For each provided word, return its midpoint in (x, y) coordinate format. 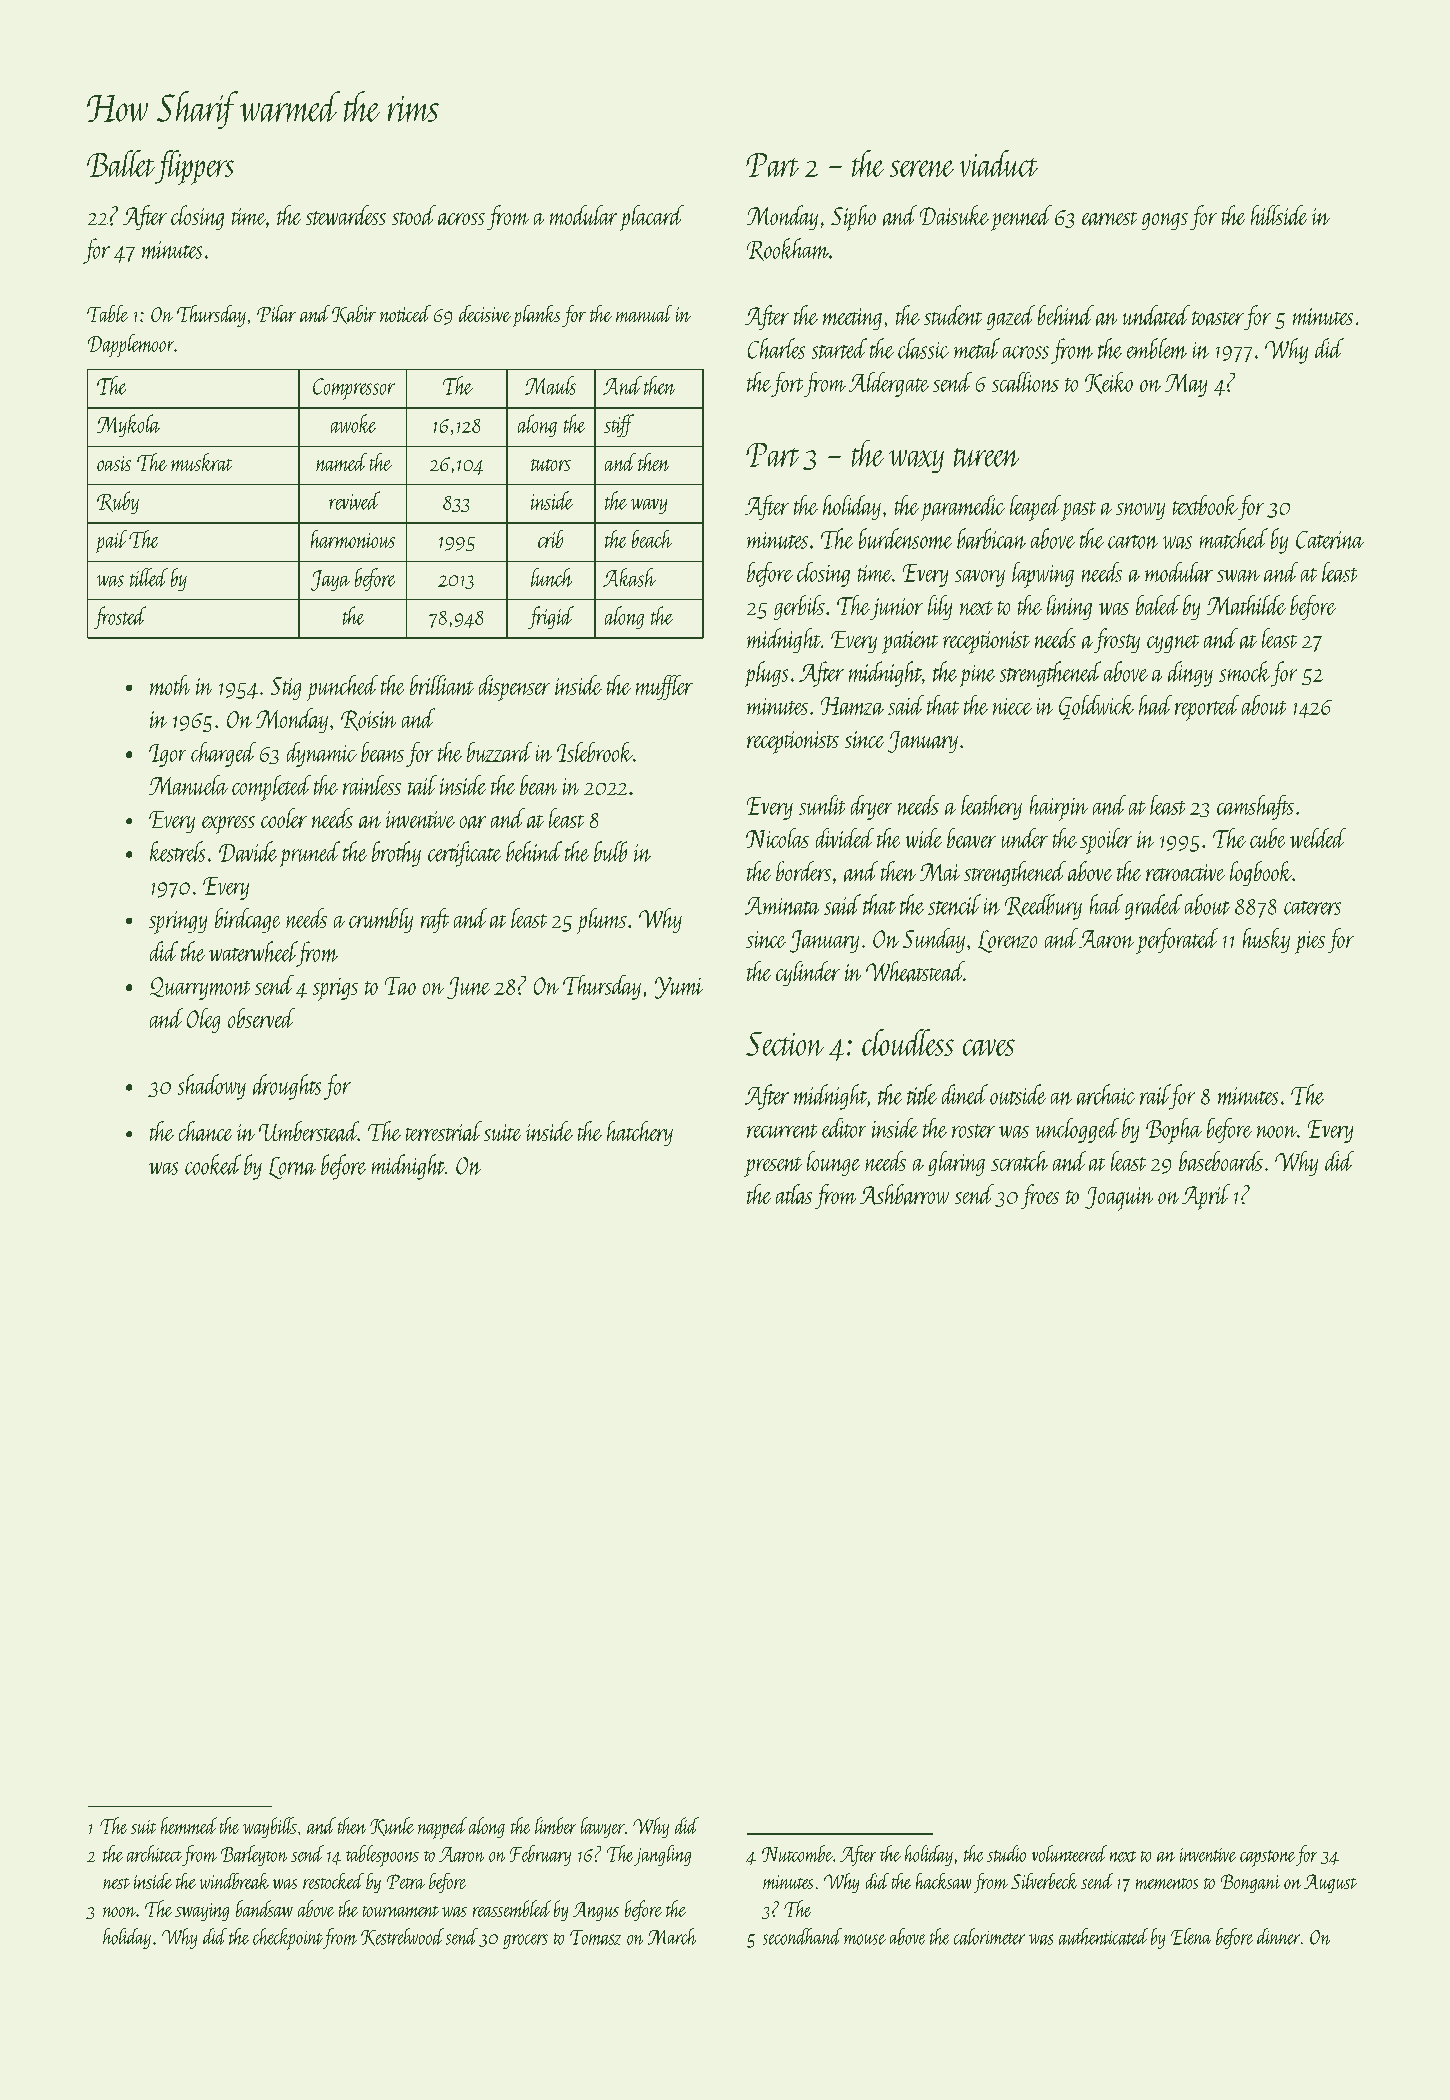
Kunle (392, 1826)
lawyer (603, 1827)
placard (652, 218)
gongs (1165, 221)
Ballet (121, 163)
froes (1040, 1196)
